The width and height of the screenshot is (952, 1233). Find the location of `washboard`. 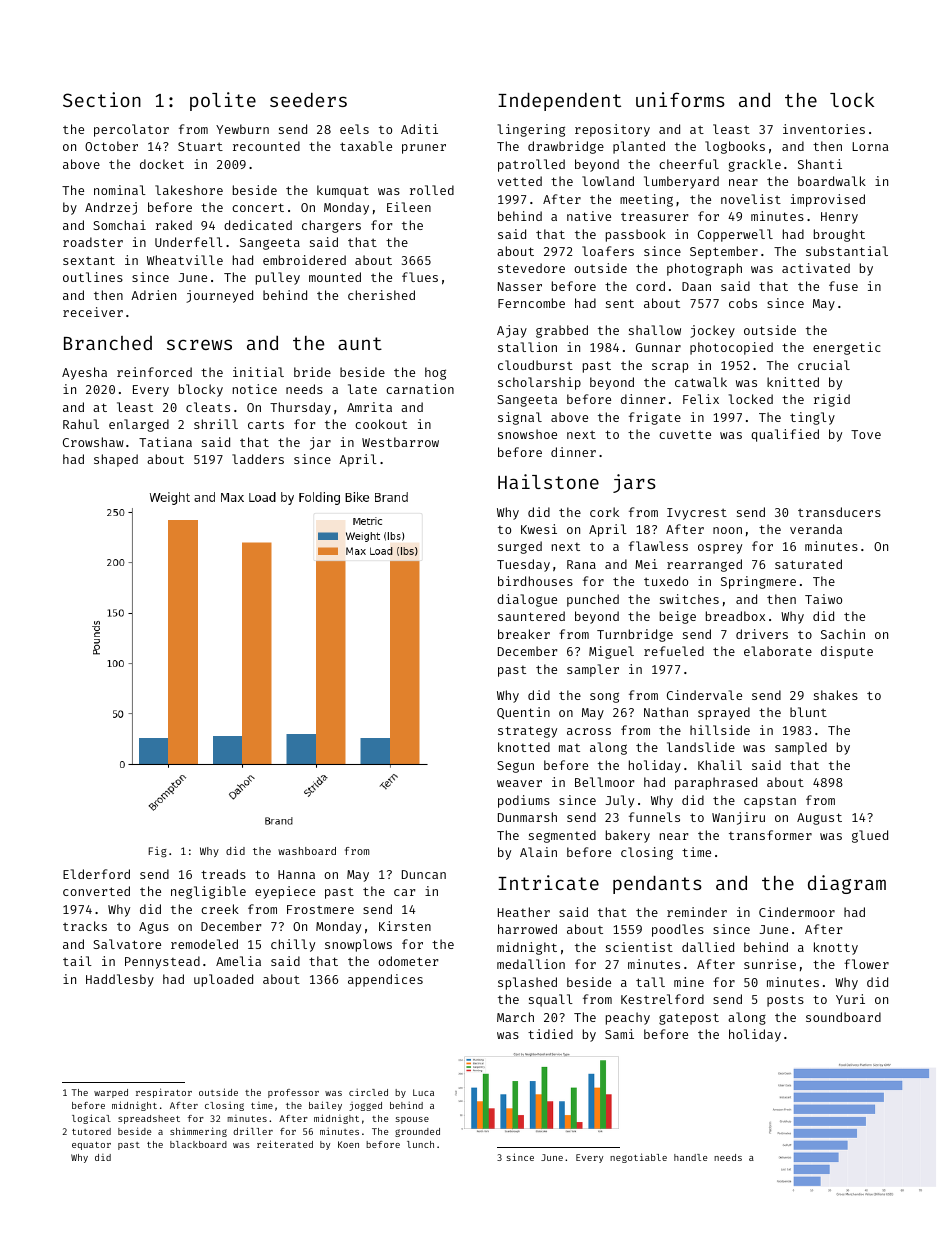

washboard is located at coordinates (307, 851).
